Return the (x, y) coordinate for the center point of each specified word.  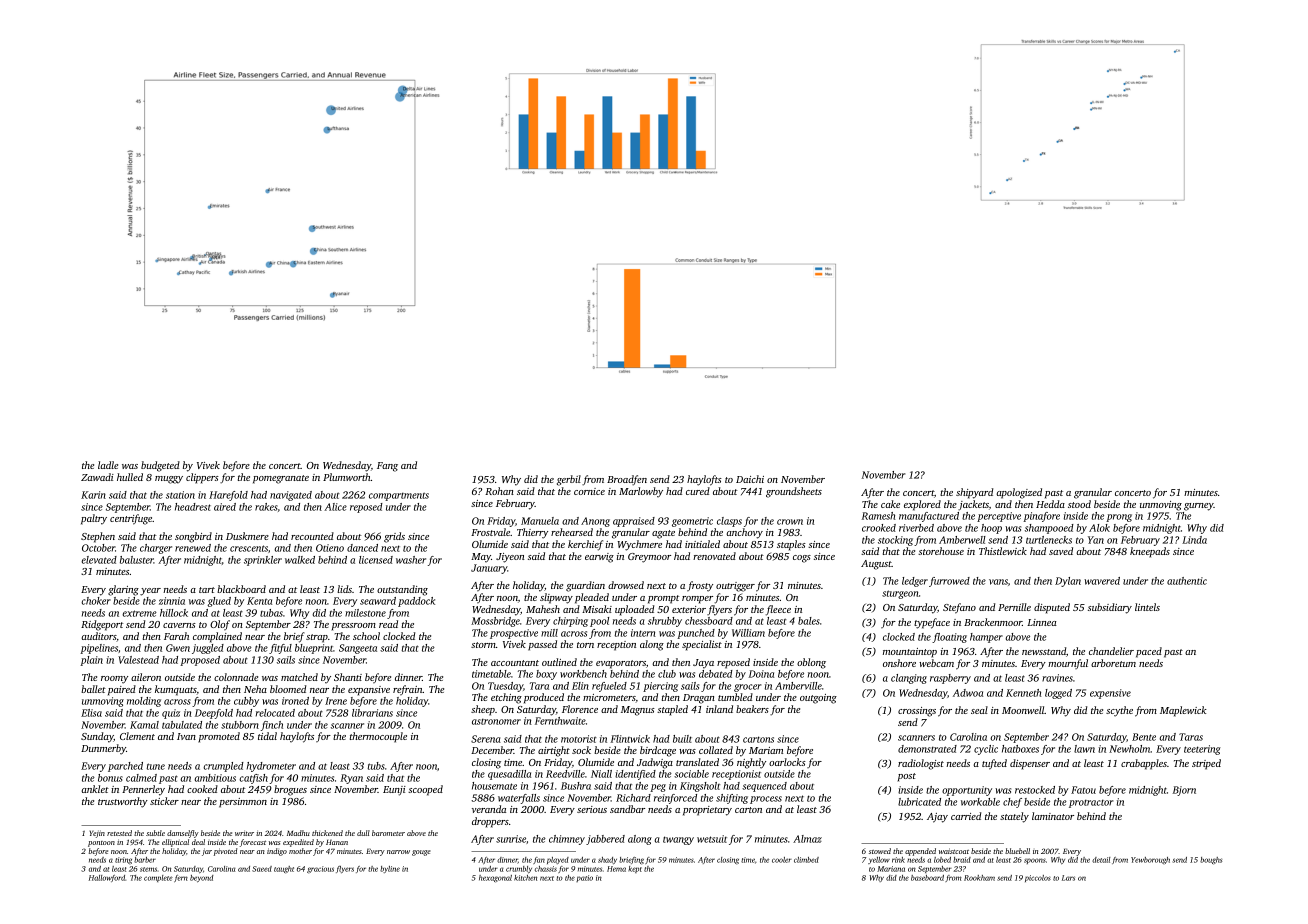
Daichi (750, 479)
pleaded (592, 598)
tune (155, 766)
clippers (202, 478)
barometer (388, 833)
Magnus (638, 711)
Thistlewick (1003, 551)
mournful (1068, 664)
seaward (378, 601)
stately (1014, 817)
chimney (567, 840)
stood (1079, 504)
